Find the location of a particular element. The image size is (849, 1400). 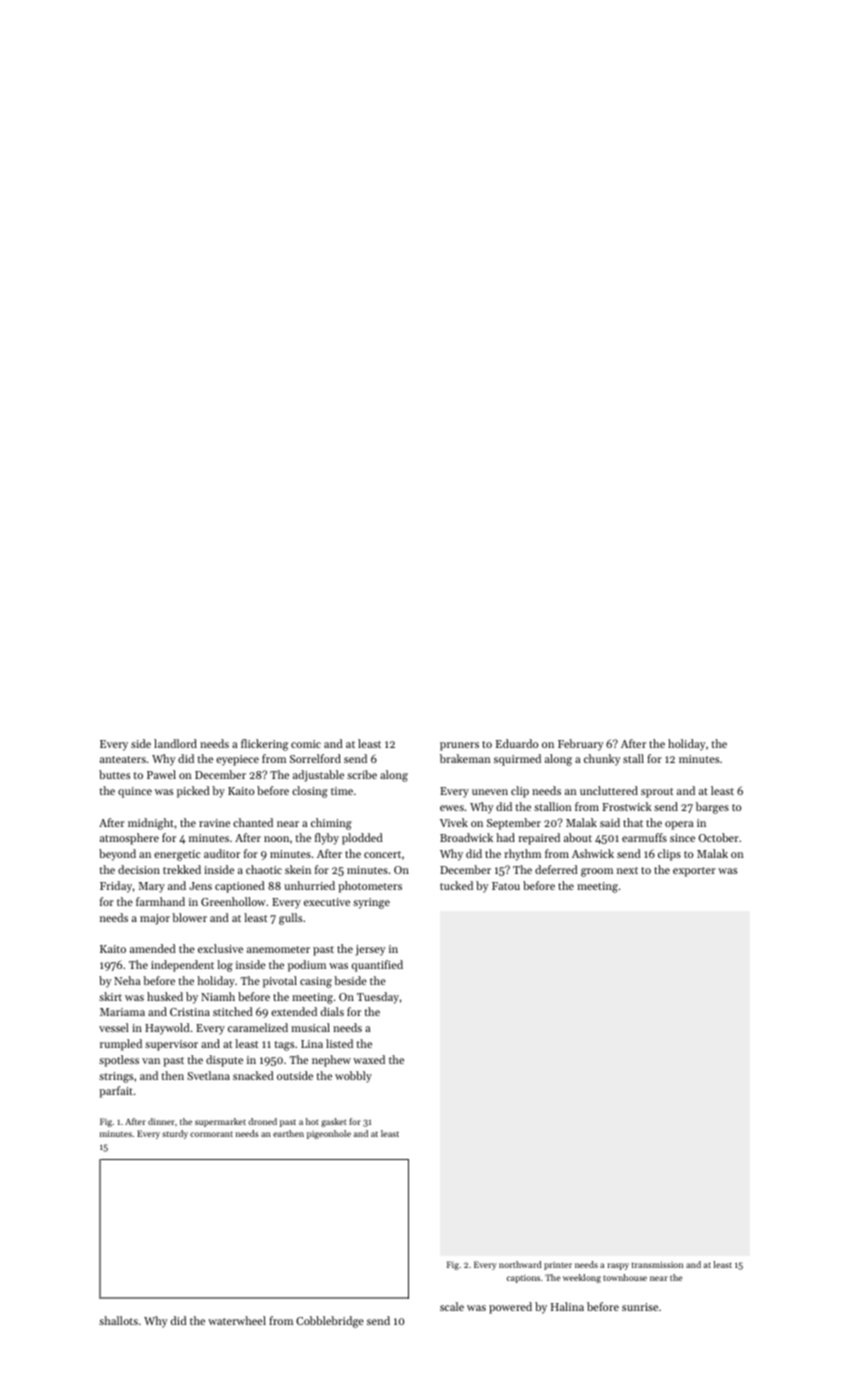

raspy is located at coordinates (618, 1266).
